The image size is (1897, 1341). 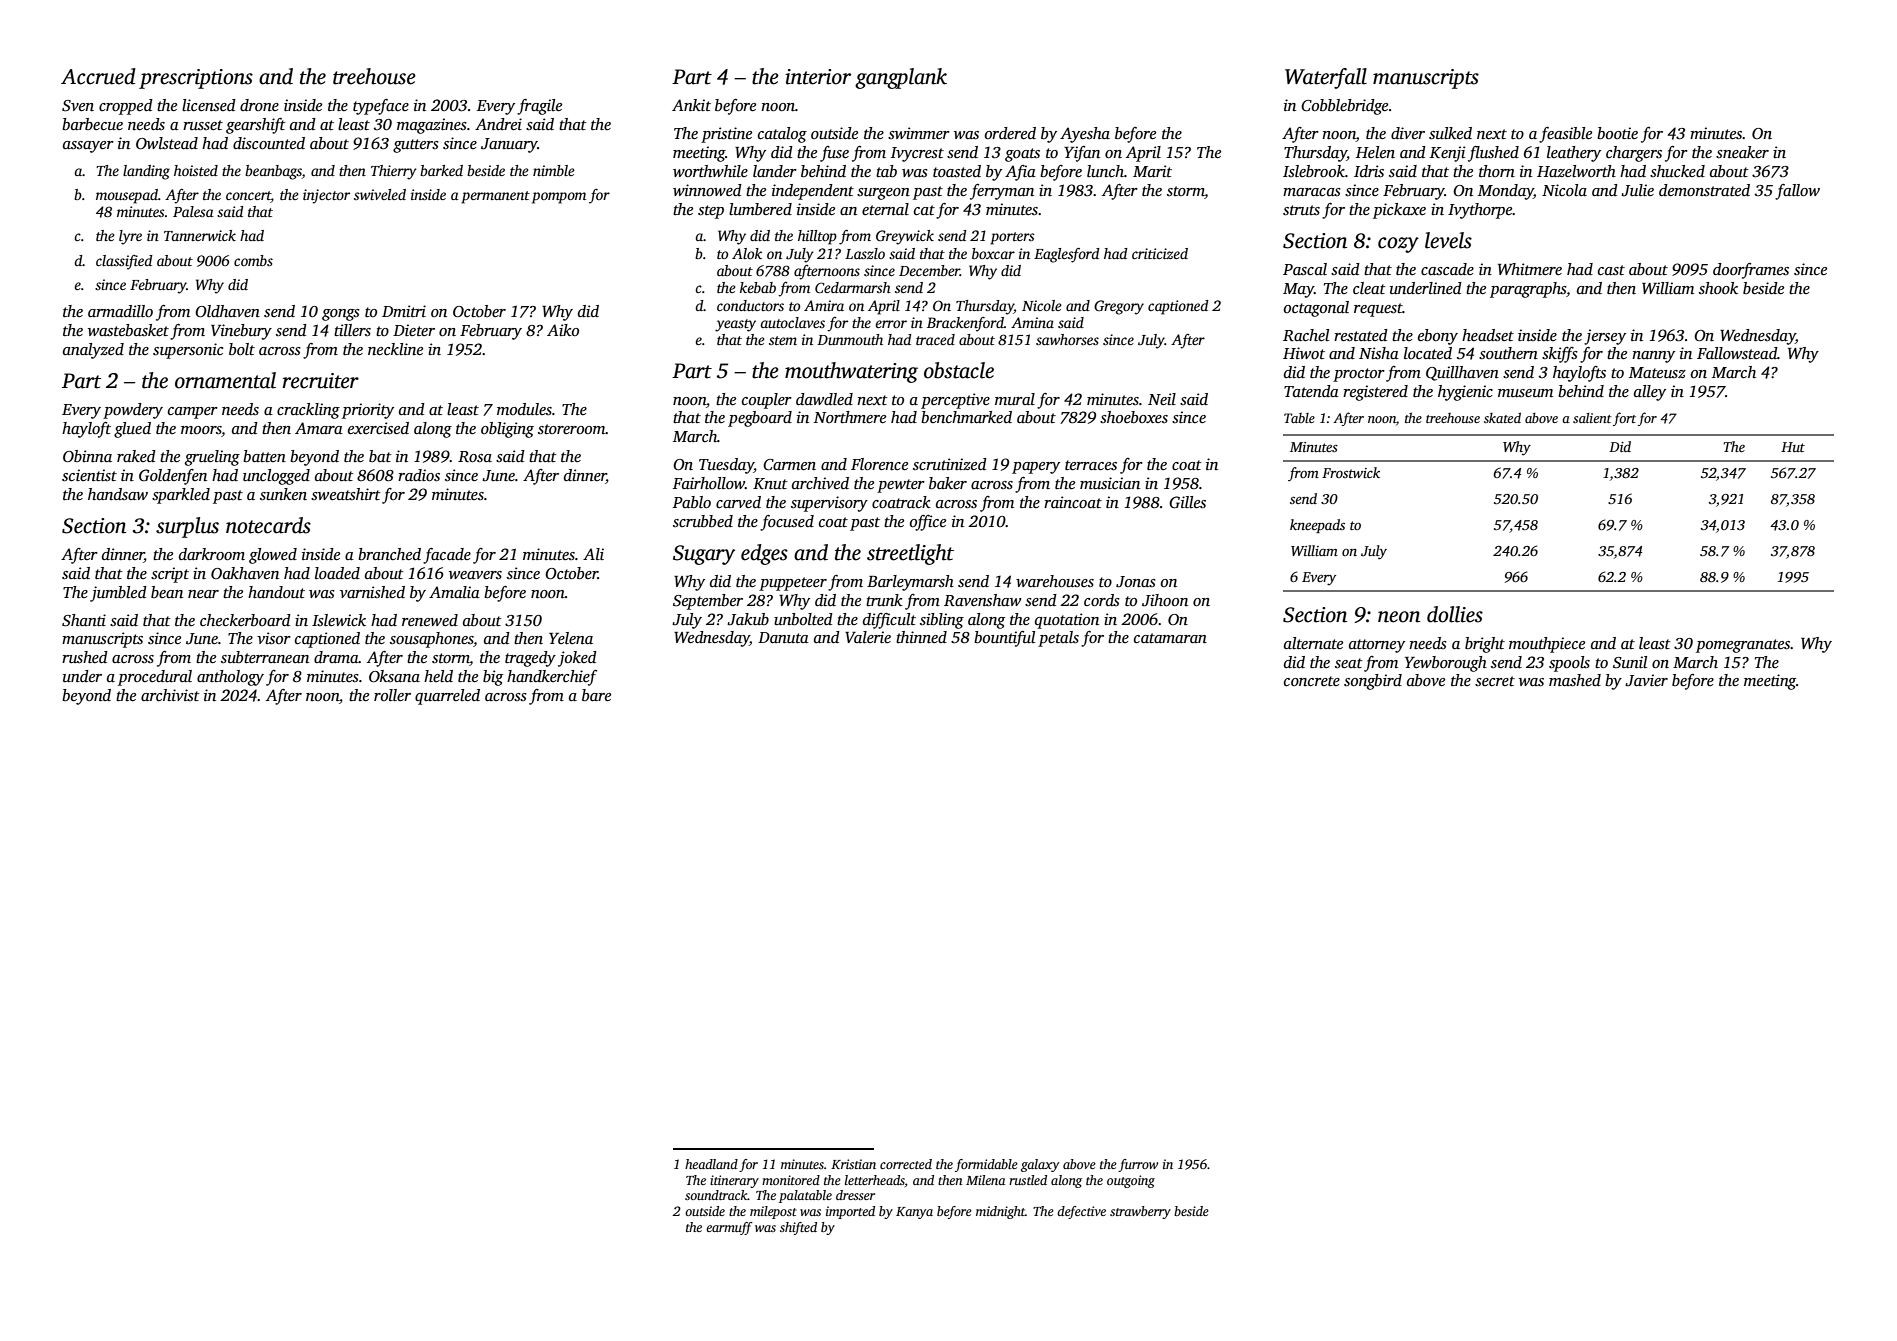 What do you see at coordinates (1140, 1212) in the screenshot?
I see `strawberry` at bounding box center [1140, 1212].
